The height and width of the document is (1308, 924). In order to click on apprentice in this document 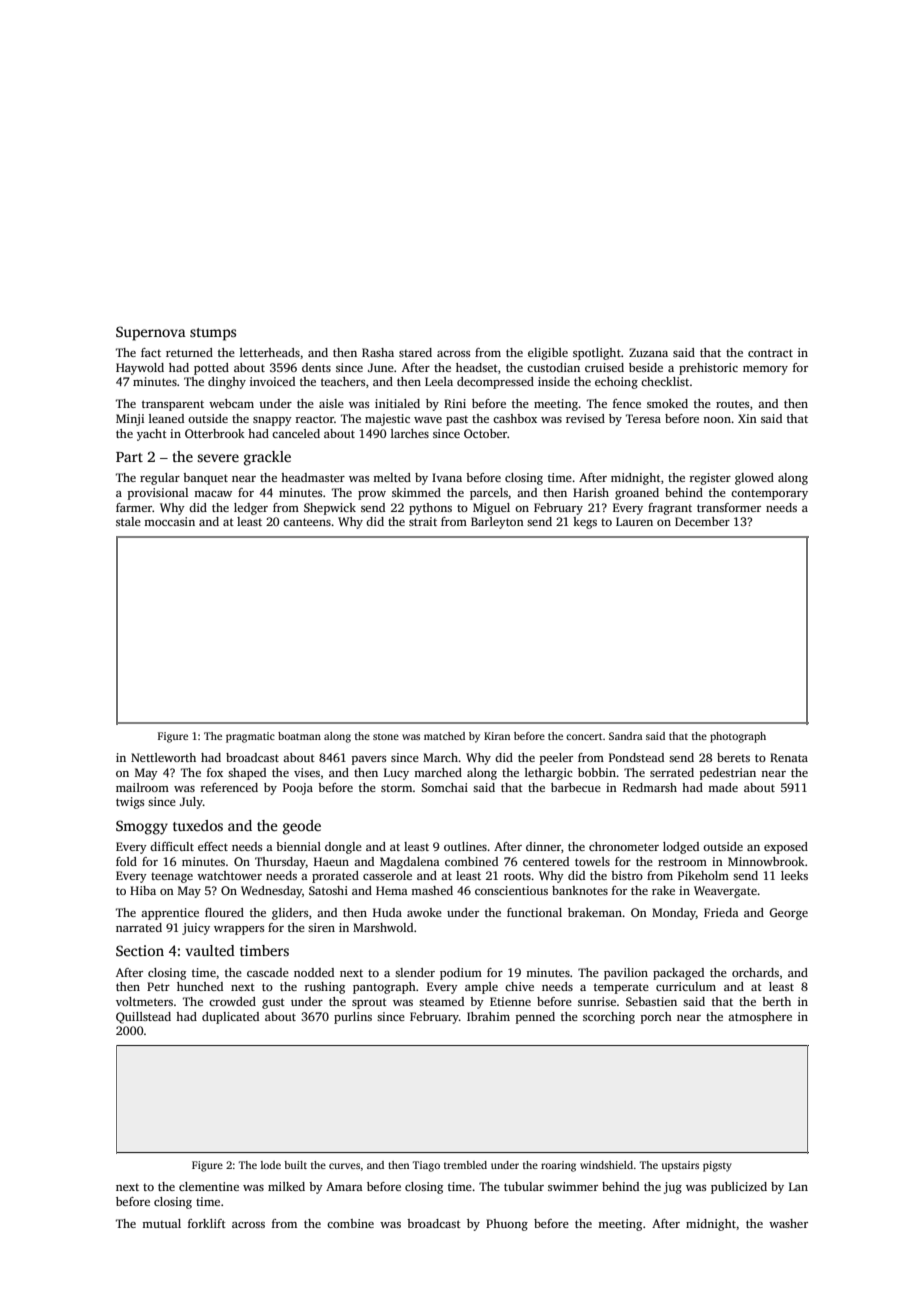, I will do `click(170, 914)`.
